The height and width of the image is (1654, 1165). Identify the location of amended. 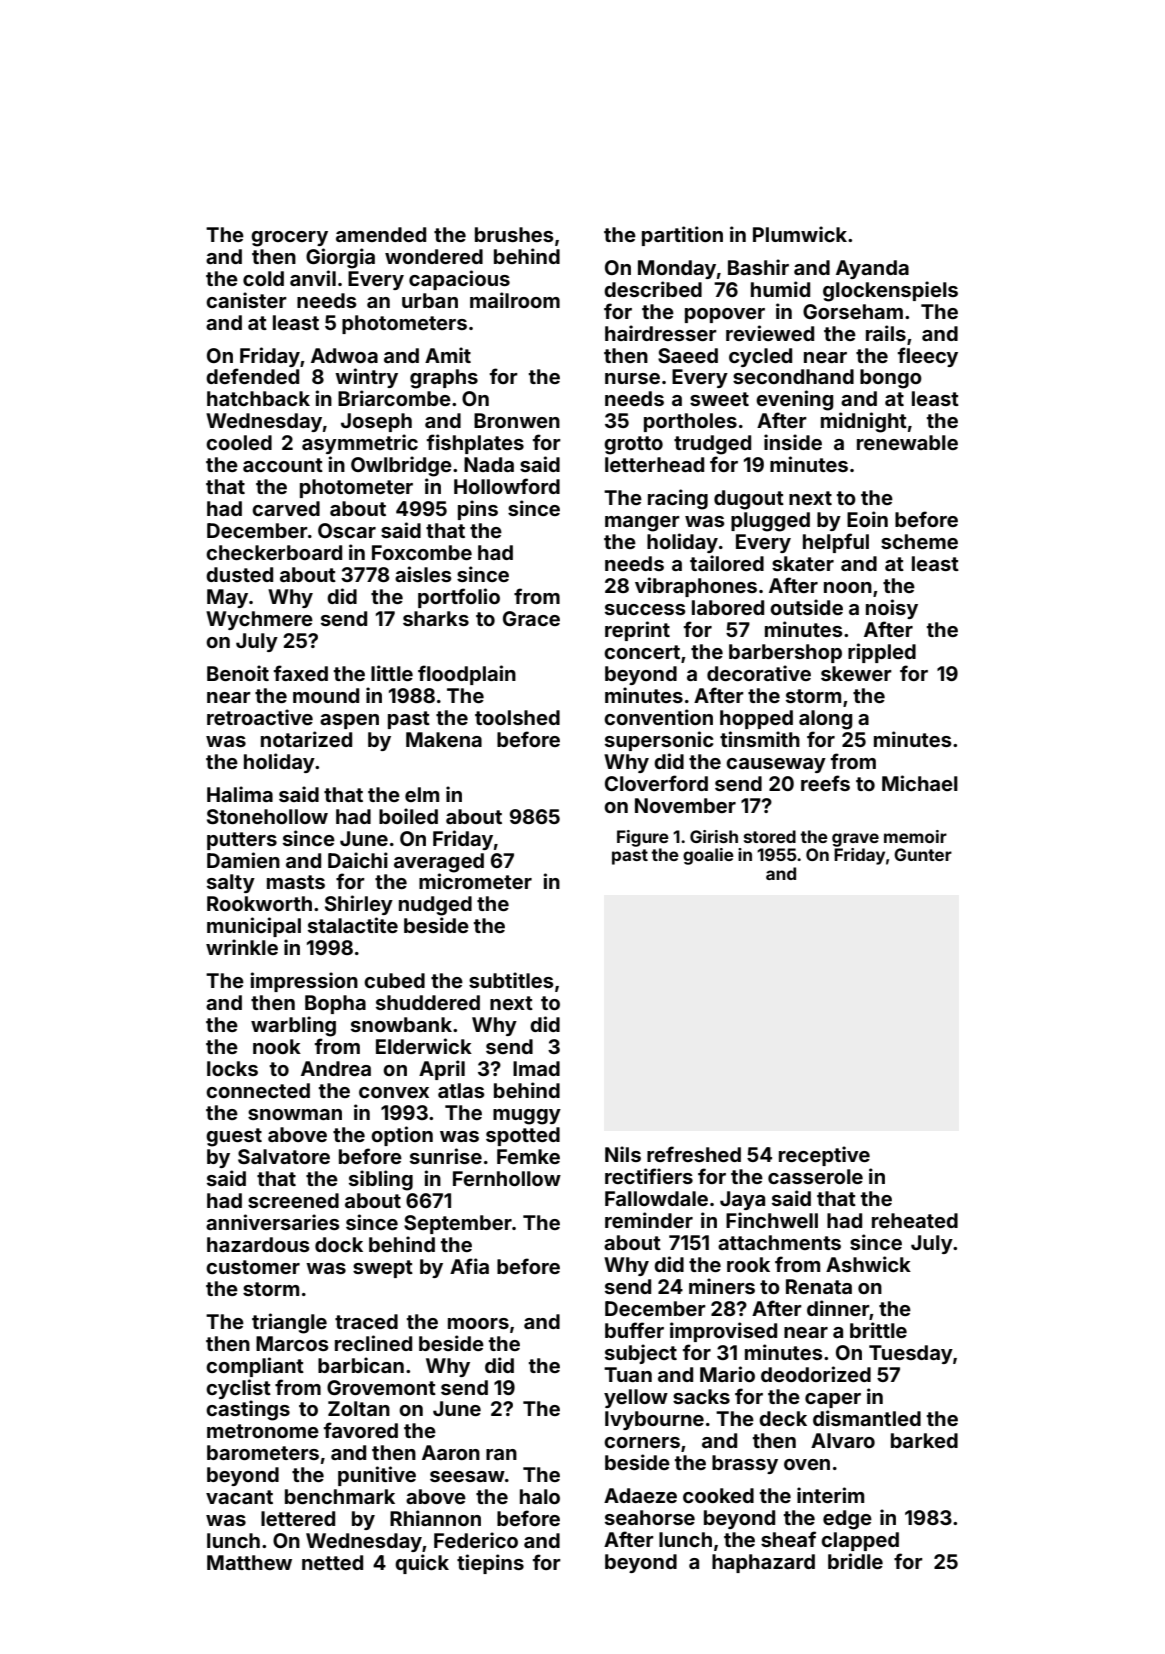
(381, 234).
